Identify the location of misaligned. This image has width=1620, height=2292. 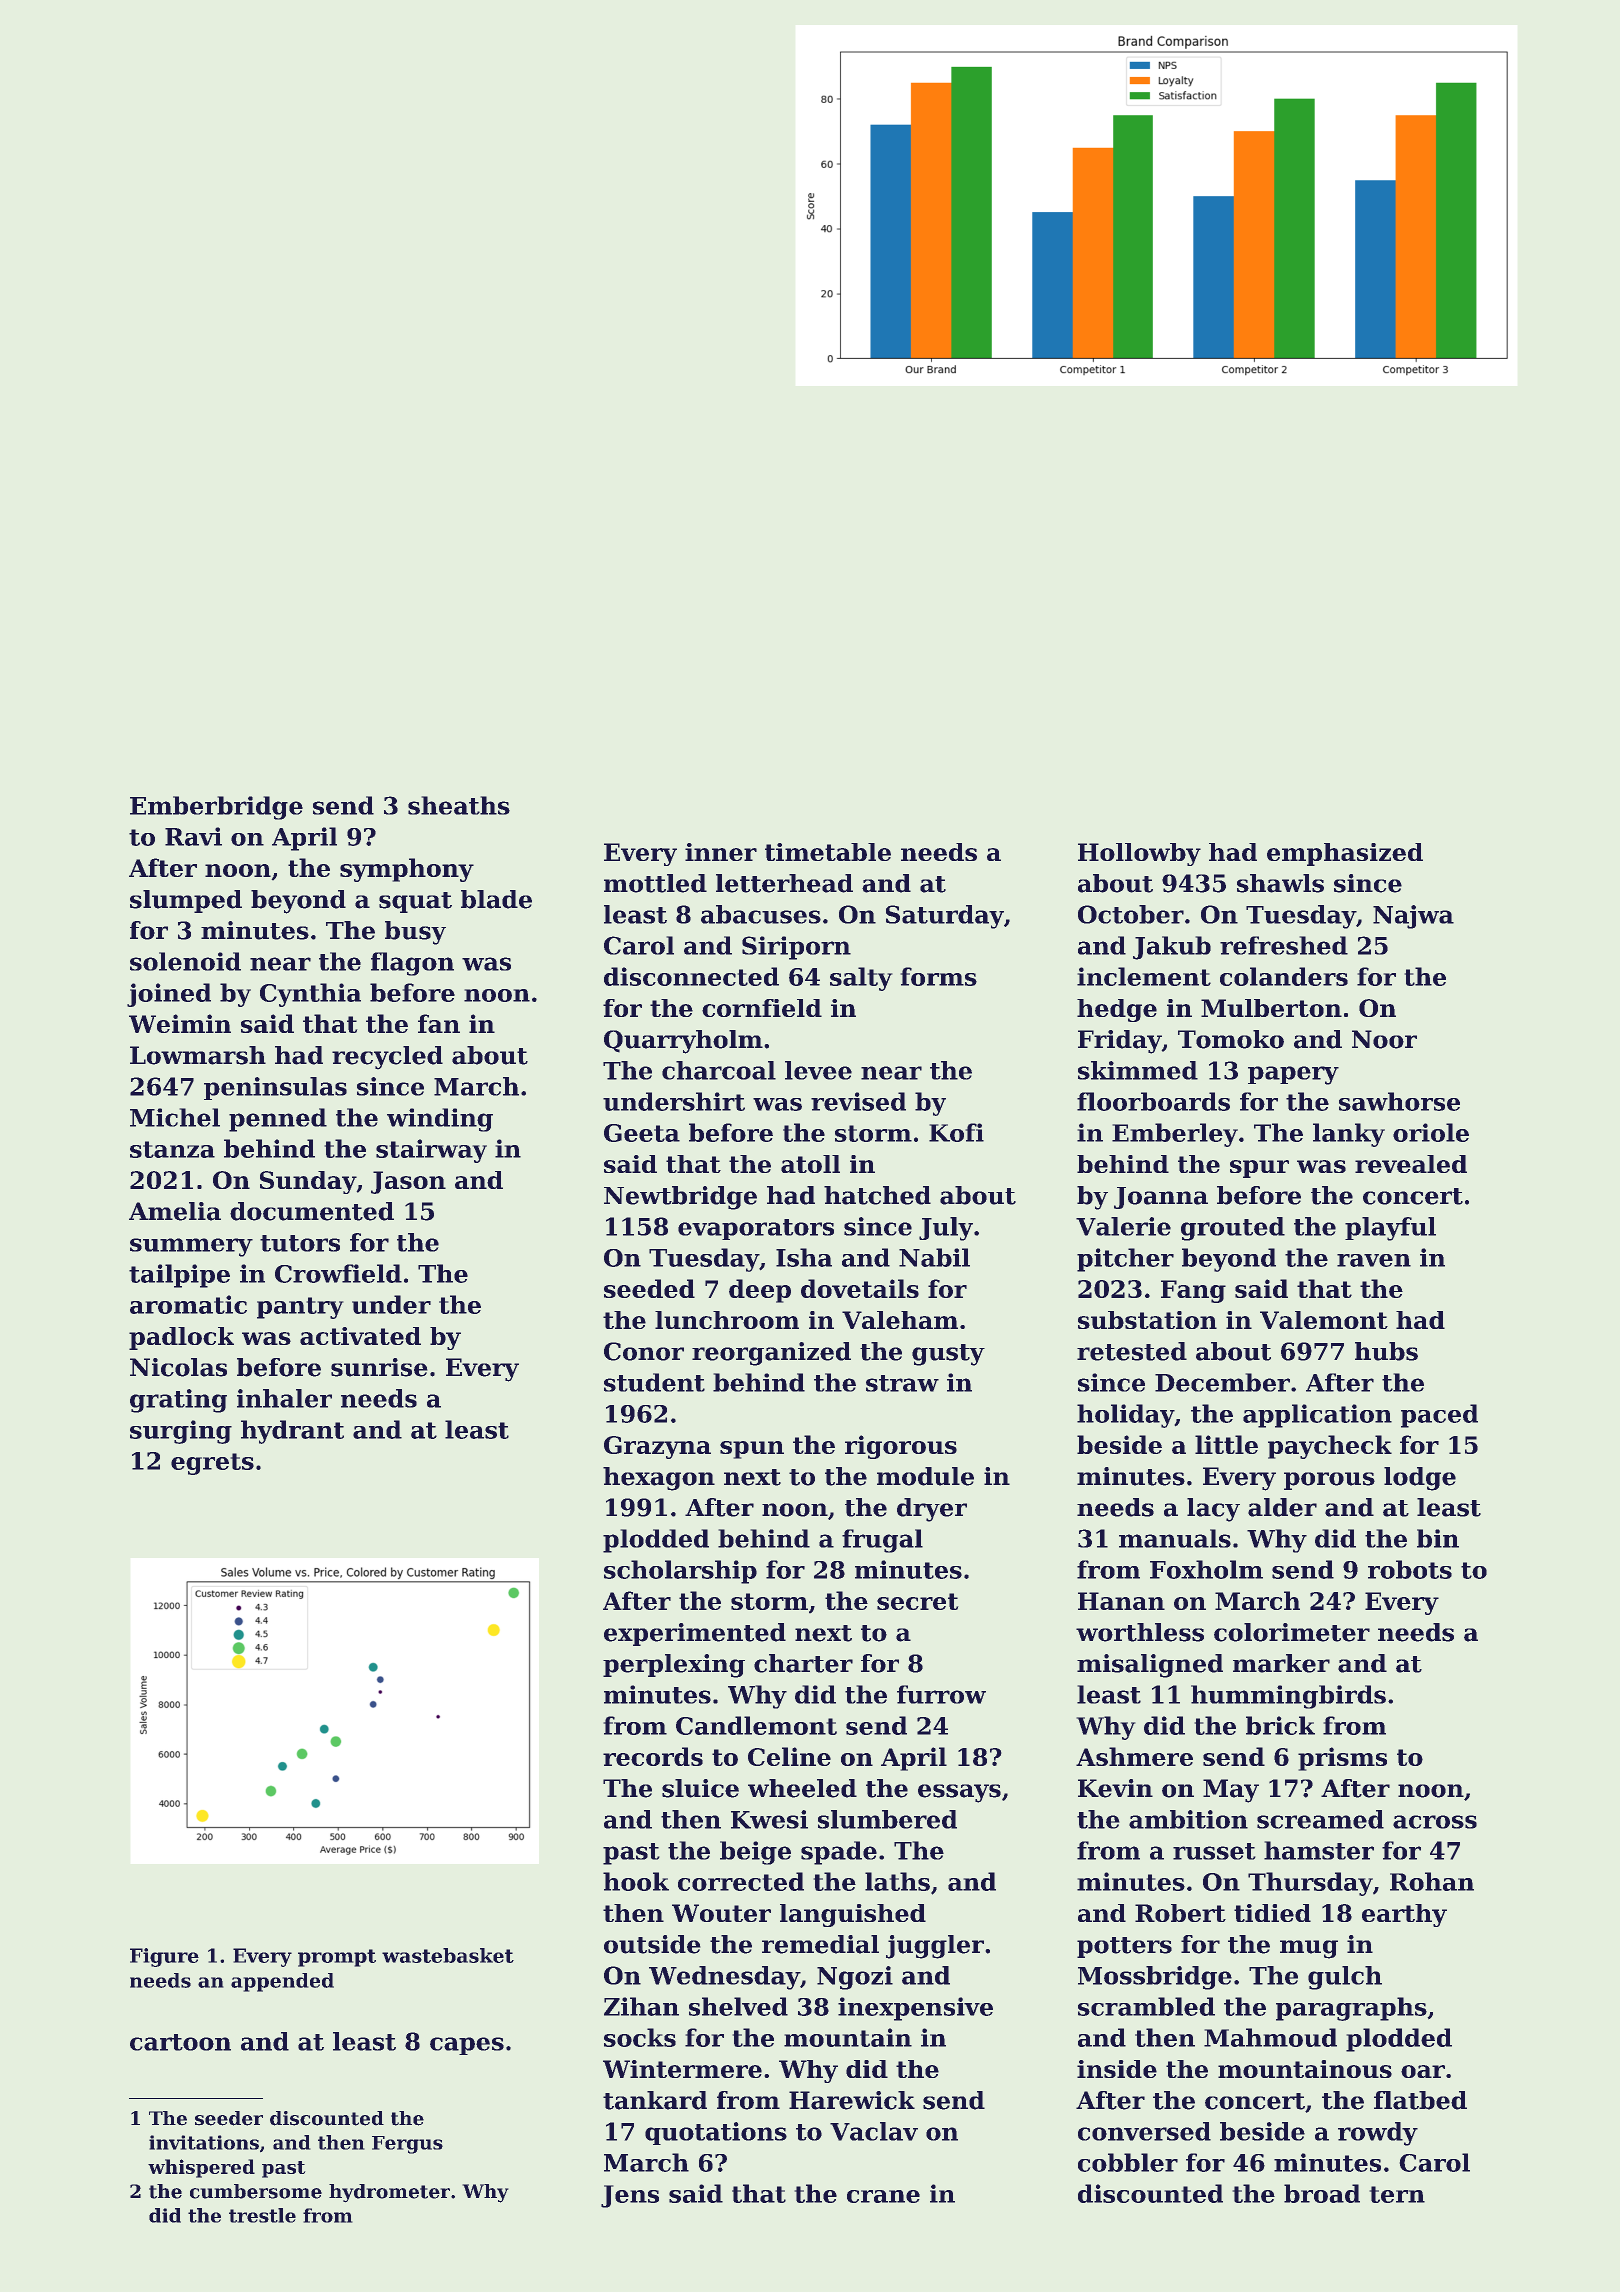
(1150, 1666).
